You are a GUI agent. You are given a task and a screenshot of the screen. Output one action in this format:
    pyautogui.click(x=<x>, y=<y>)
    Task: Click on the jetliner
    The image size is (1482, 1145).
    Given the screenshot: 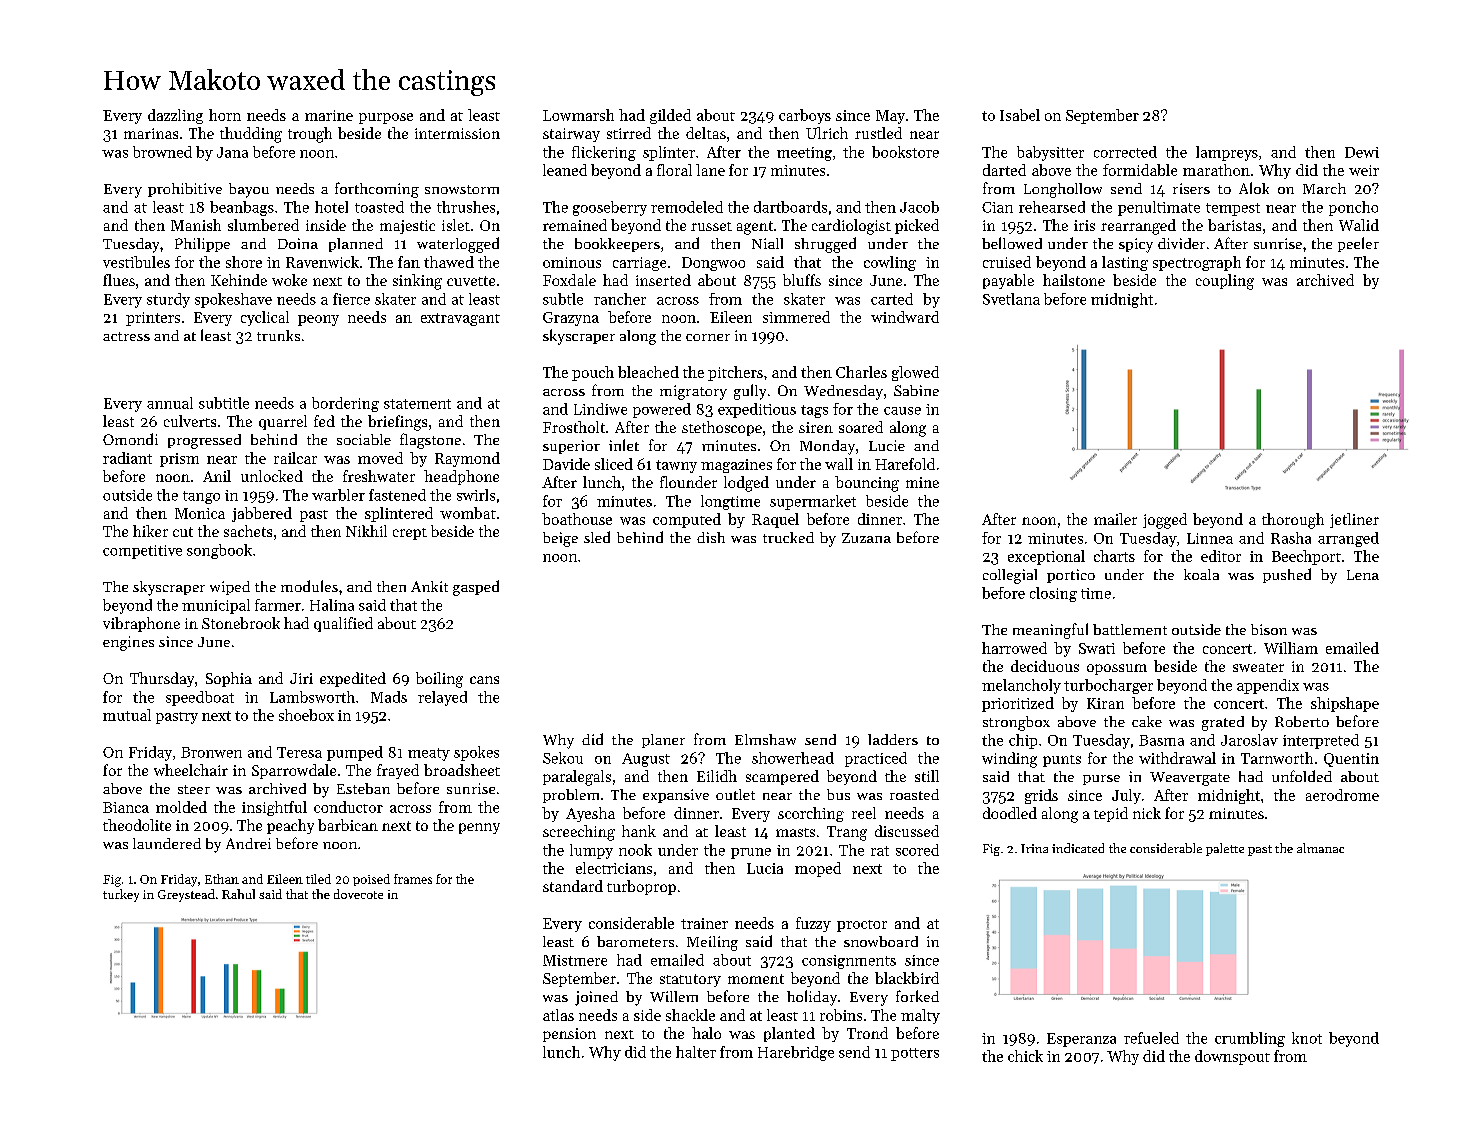 What is the action you would take?
    pyautogui.click(x=1354, y=520)
